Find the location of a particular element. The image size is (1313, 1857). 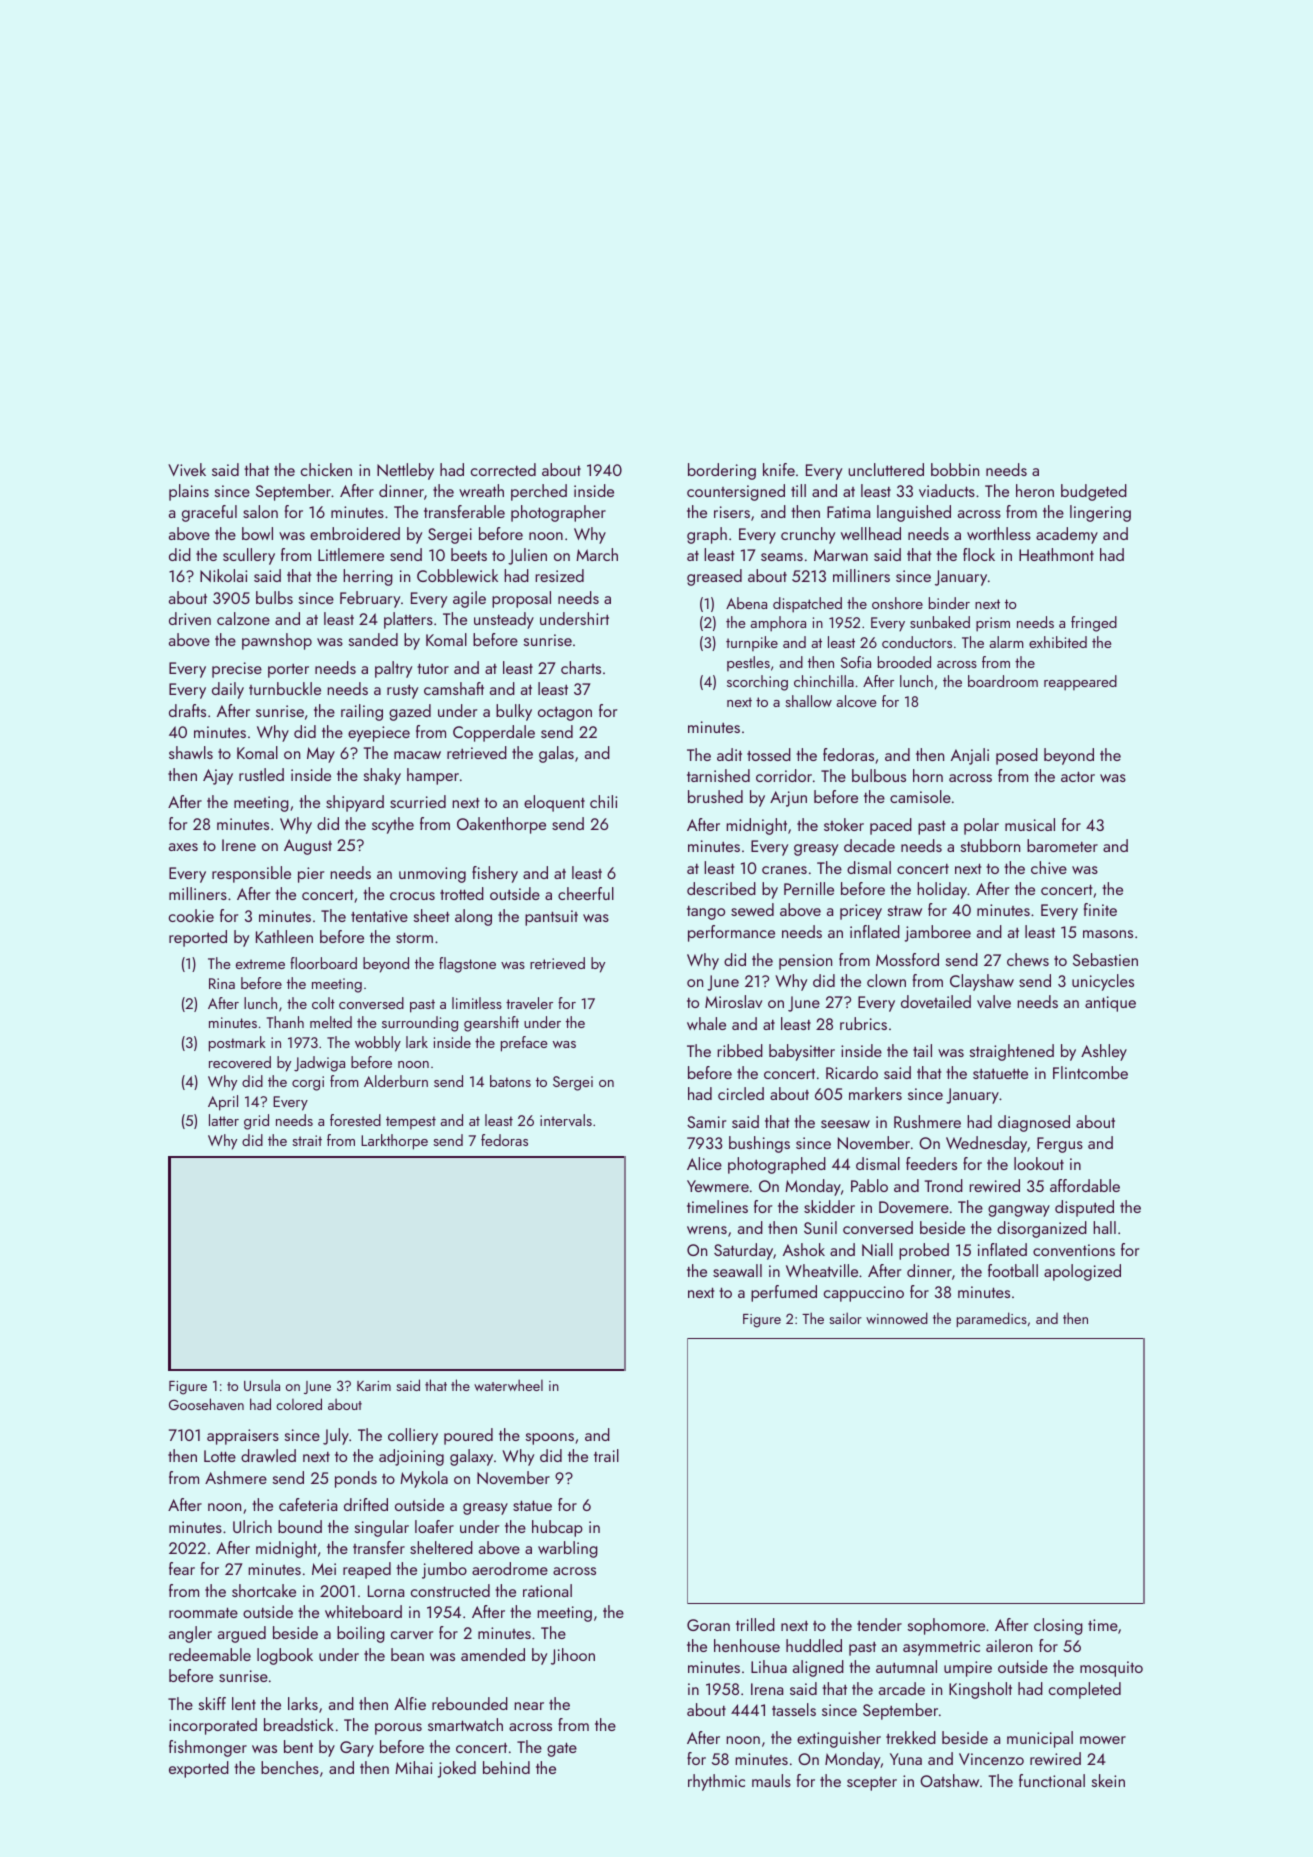

paramedics is located at coordinates (992, 1319).
